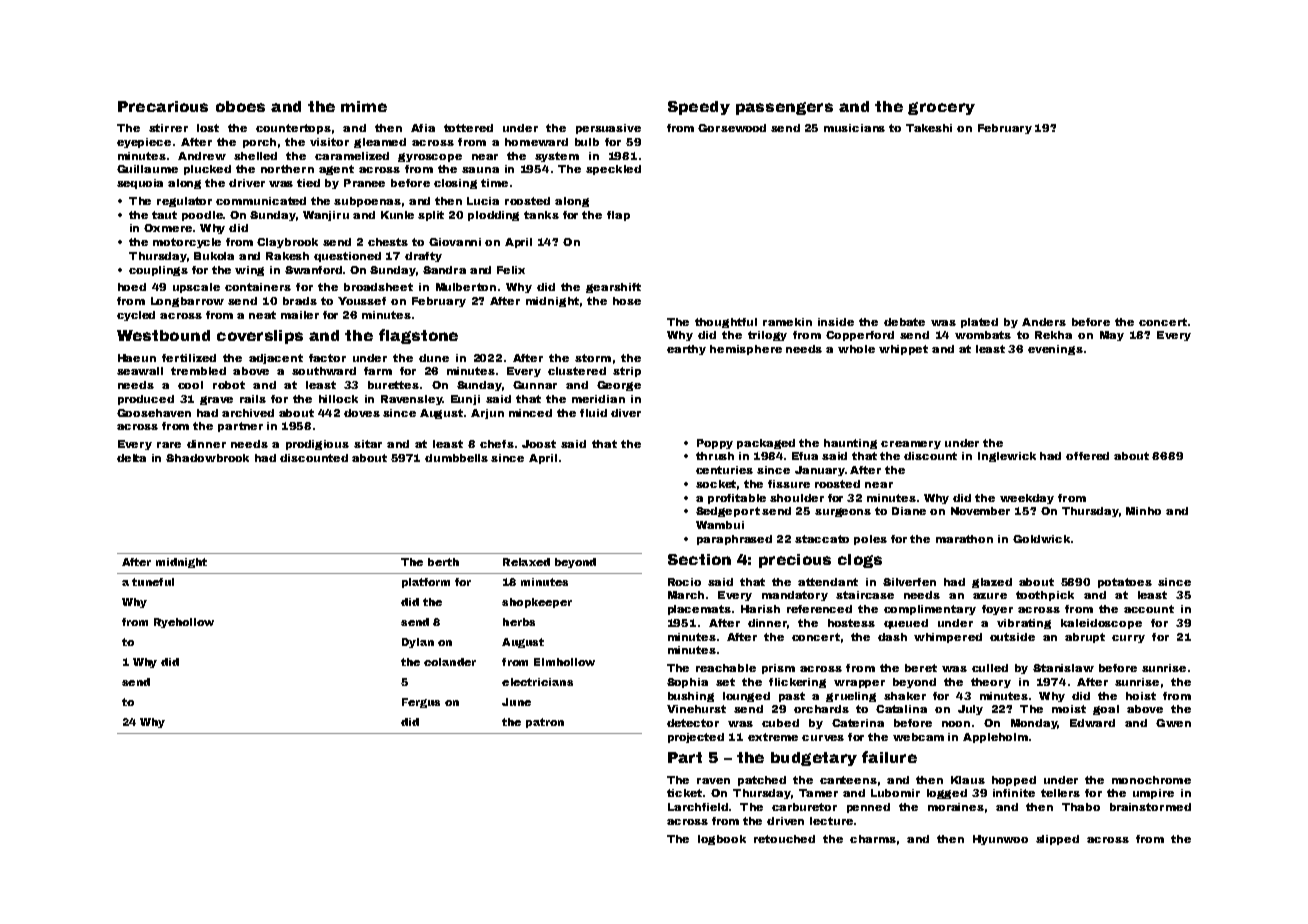 The height and width of the page is (924, 1308). What do you see at coordinates (216, 400) in the page?
I see `grave` at bounding box center [216, 400].
